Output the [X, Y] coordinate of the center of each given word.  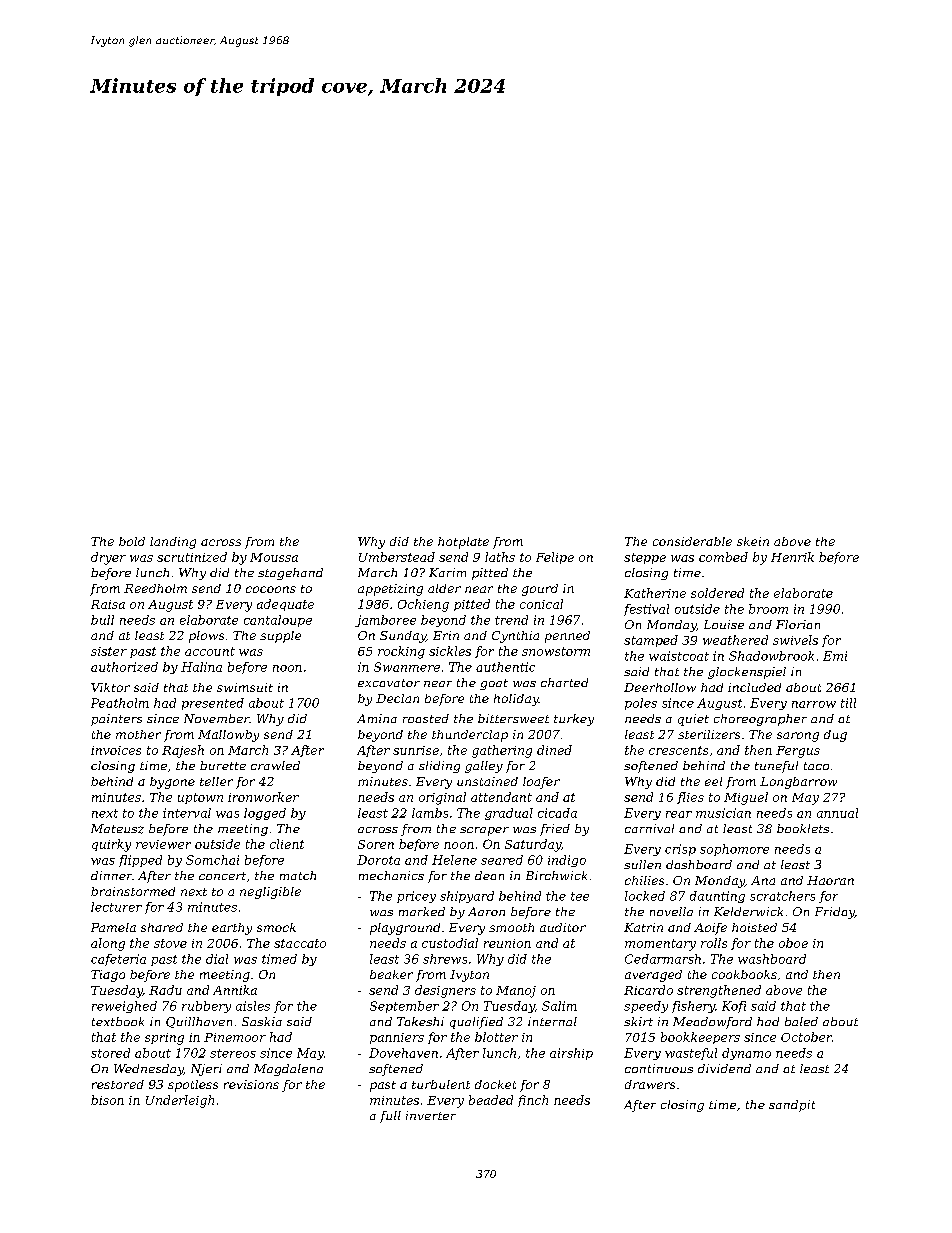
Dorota [378, 860]
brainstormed [133, 891]
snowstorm [556, 651]
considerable [692, 541]
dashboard [699, 864]
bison [107, 1100]
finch [533, 1101]
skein [753, 541]
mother [138, 734]
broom [768, 609]
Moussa [274, 557]
